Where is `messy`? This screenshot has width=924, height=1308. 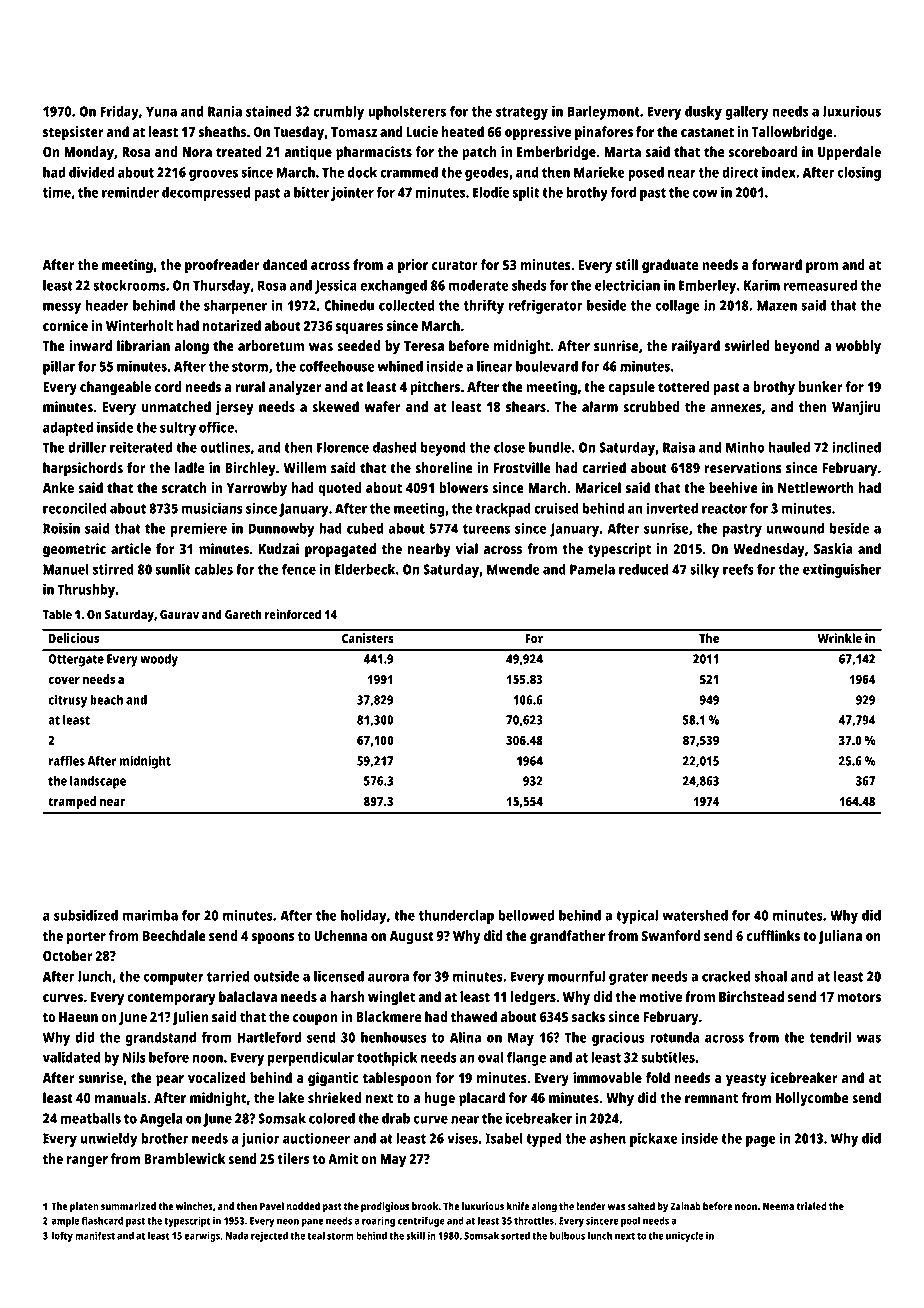
messy is located at coordinates (62, 308).
